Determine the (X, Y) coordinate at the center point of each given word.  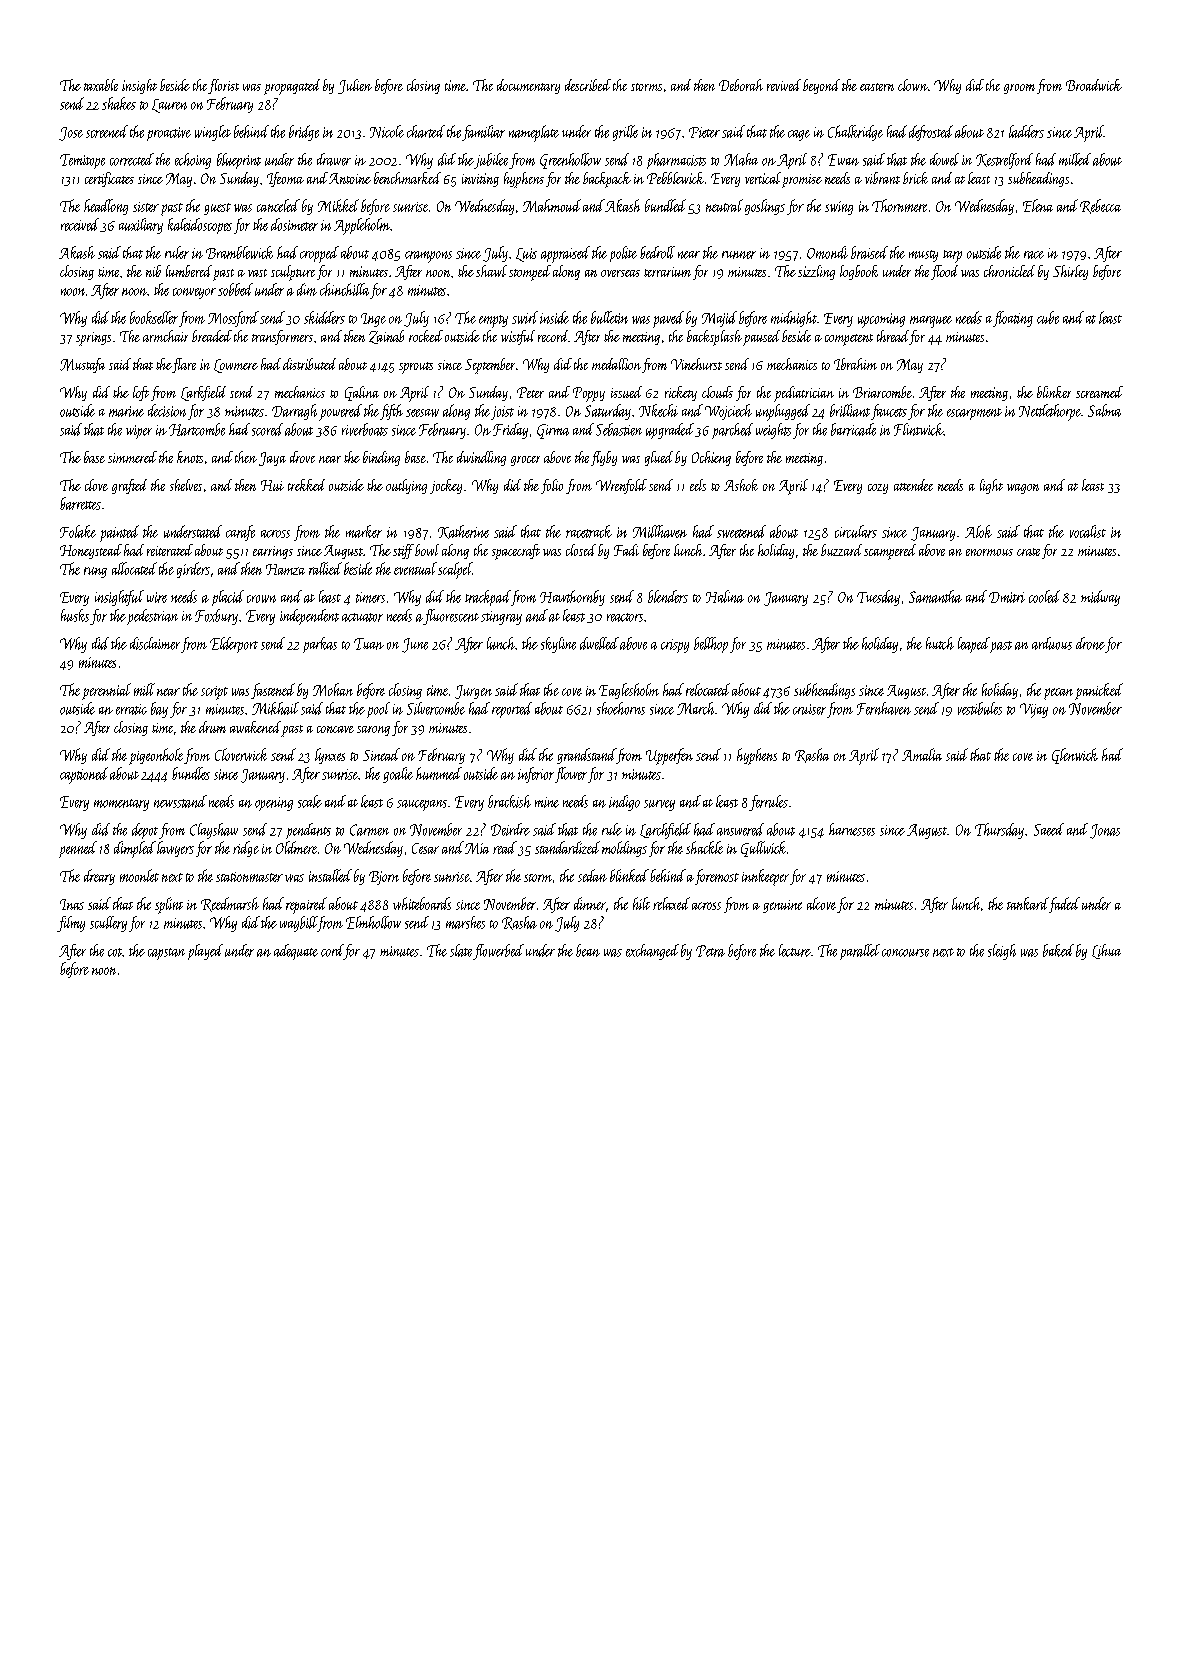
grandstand (586, 756)
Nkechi (658, 410)
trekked (306, 485)
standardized (567, 847)
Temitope (82, 161)
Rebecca (1100, 206)
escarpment (974, 414)
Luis (526, 255)
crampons (428, 257)
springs (93, 339)
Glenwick (1075, 756)
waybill (298, 924)
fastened (273, 691)
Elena (1038, 205)
